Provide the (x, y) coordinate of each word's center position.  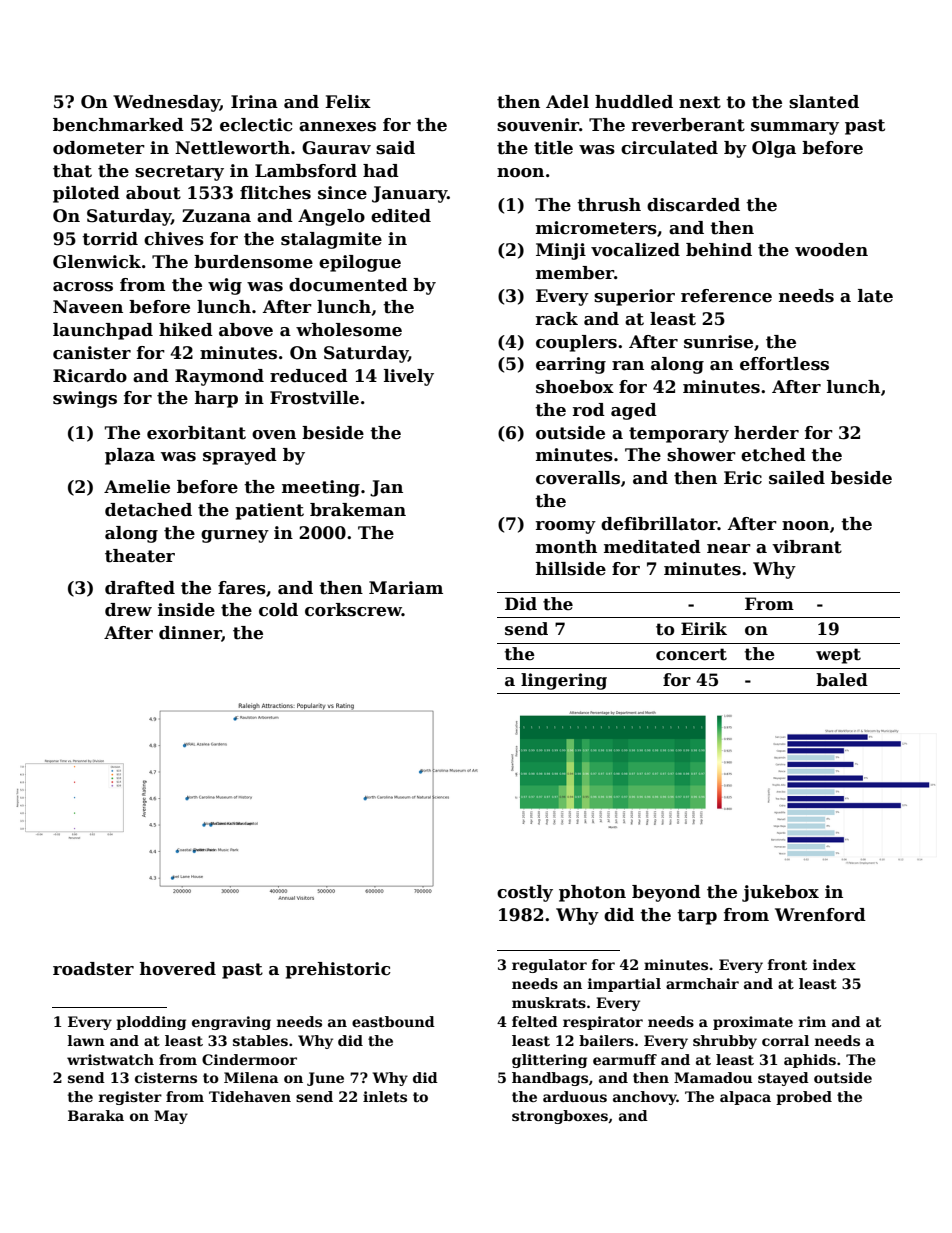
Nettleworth (232, 148)
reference (726, 296)
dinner (190, 634)
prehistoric (338, 970)
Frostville (314, 398)
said (395, 148)
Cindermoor (249, 1059)
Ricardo (90, 376)
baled (842, 680)
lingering (564, 681)
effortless (784, 364)
